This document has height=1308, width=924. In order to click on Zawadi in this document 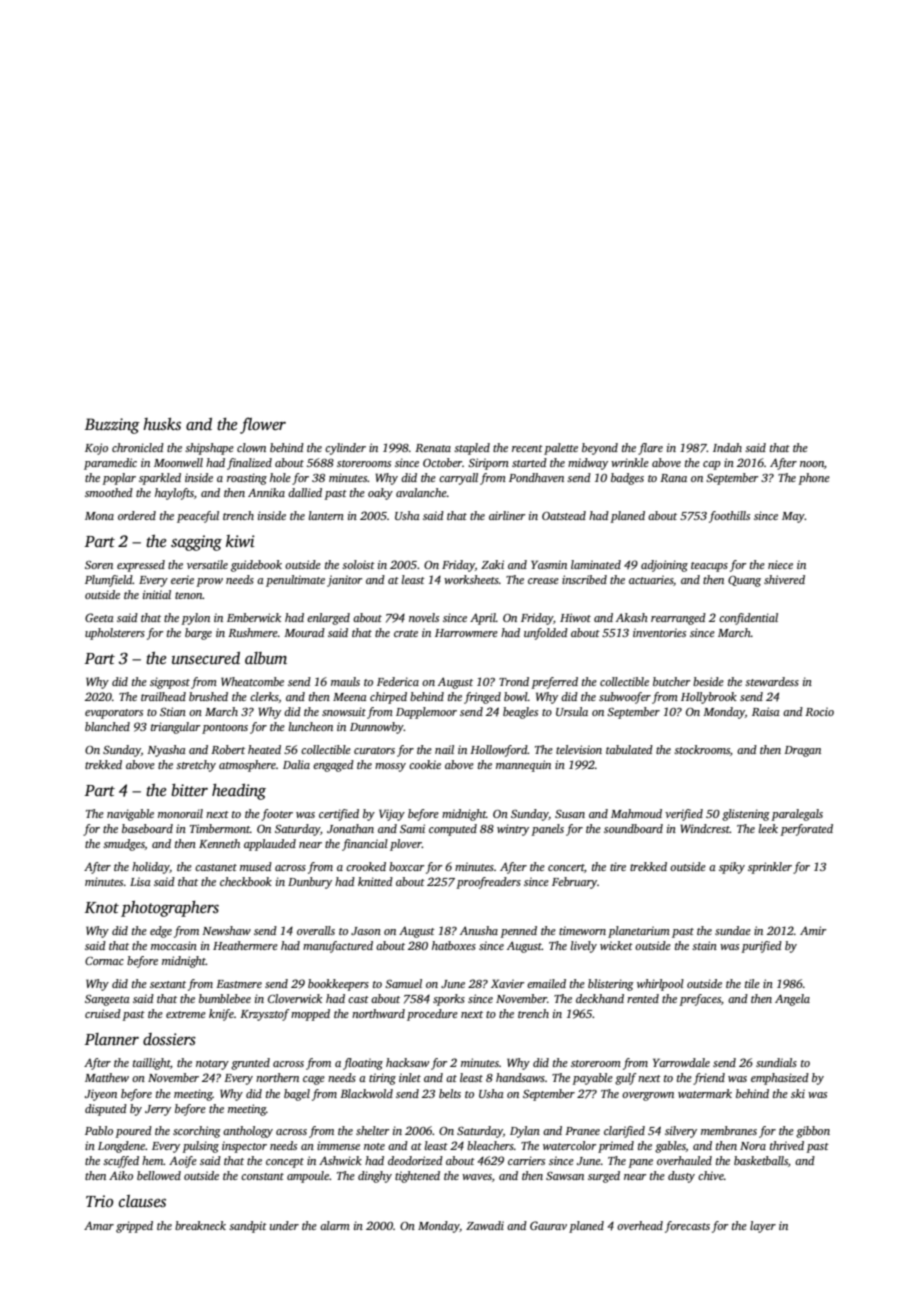, I will do `click(485, 1225)`.
